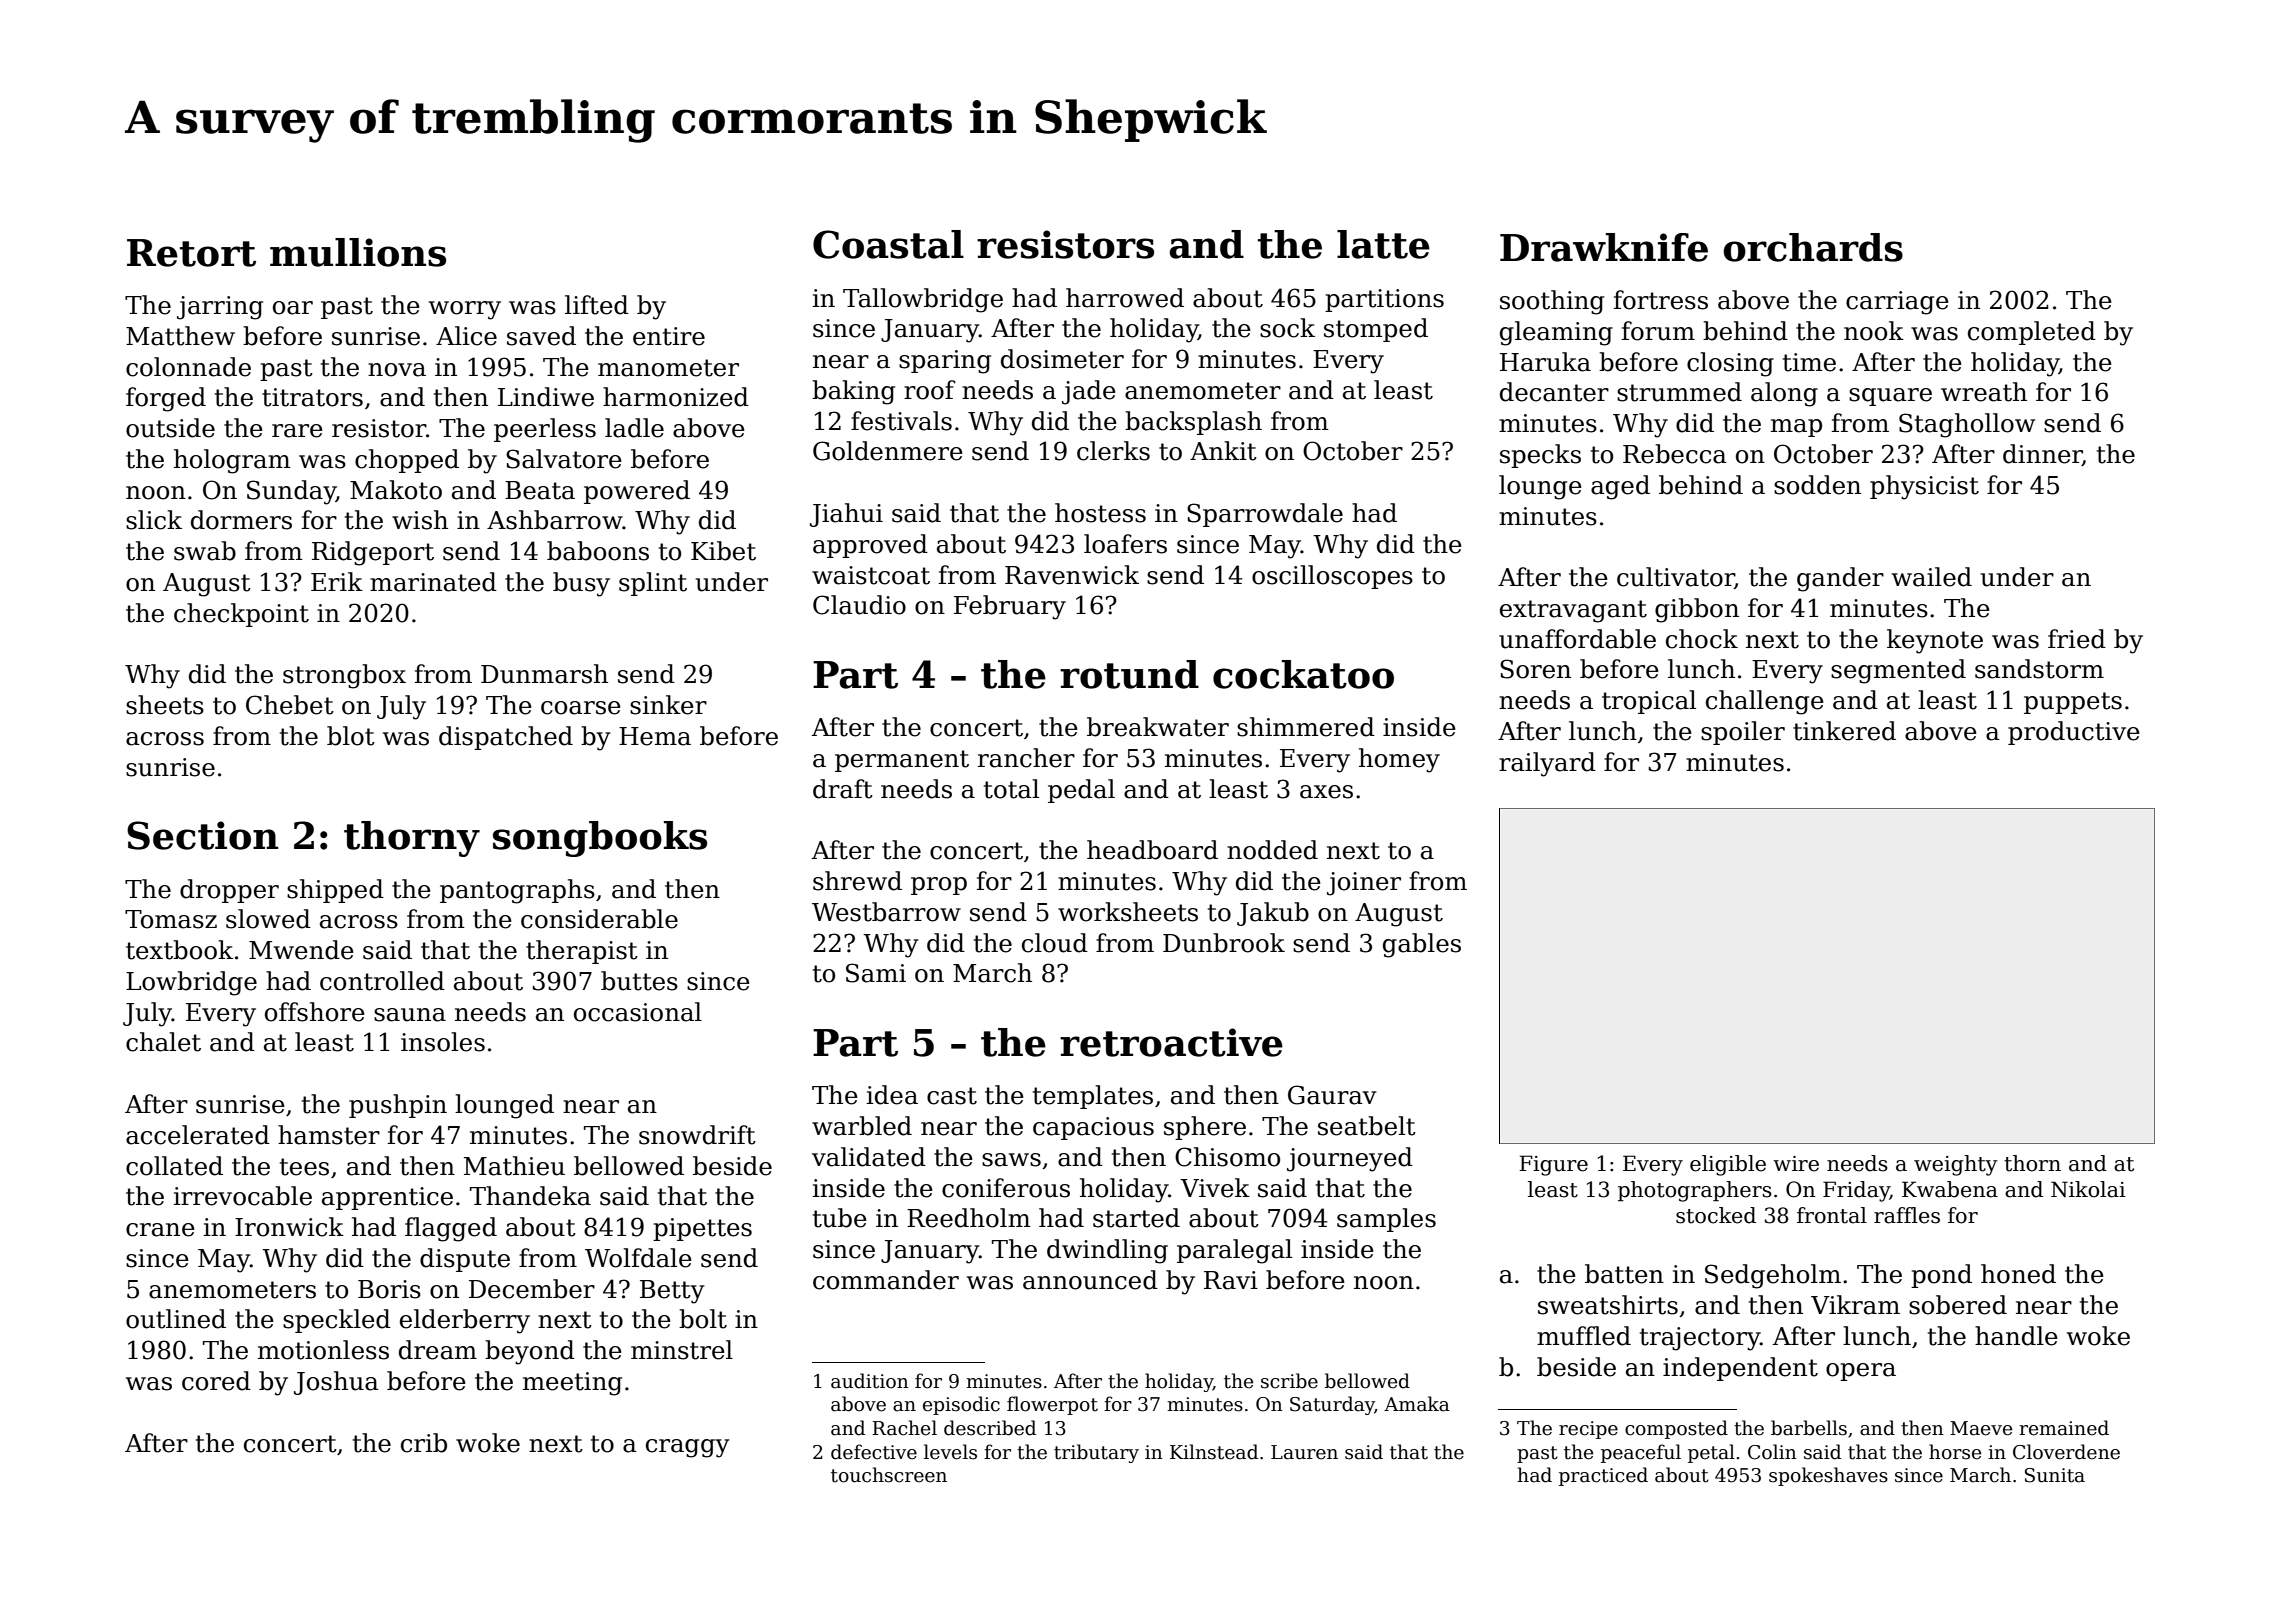  What do you see at coordinates (1844, 731) in the page?
I see `tinkered` at bounding box center [1844, 731].
